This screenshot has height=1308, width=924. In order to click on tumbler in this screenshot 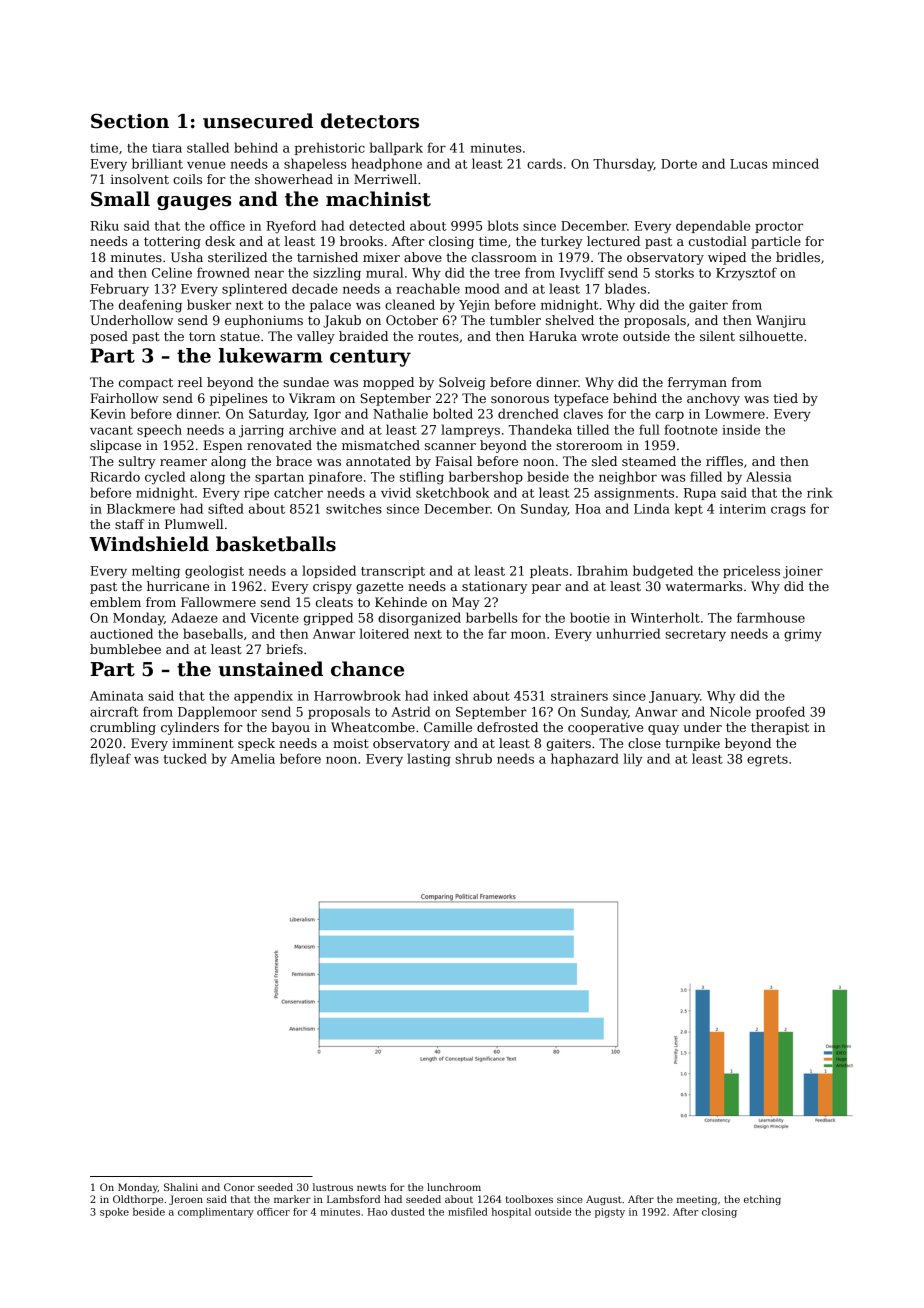, I will do `click(515, 320)`.
